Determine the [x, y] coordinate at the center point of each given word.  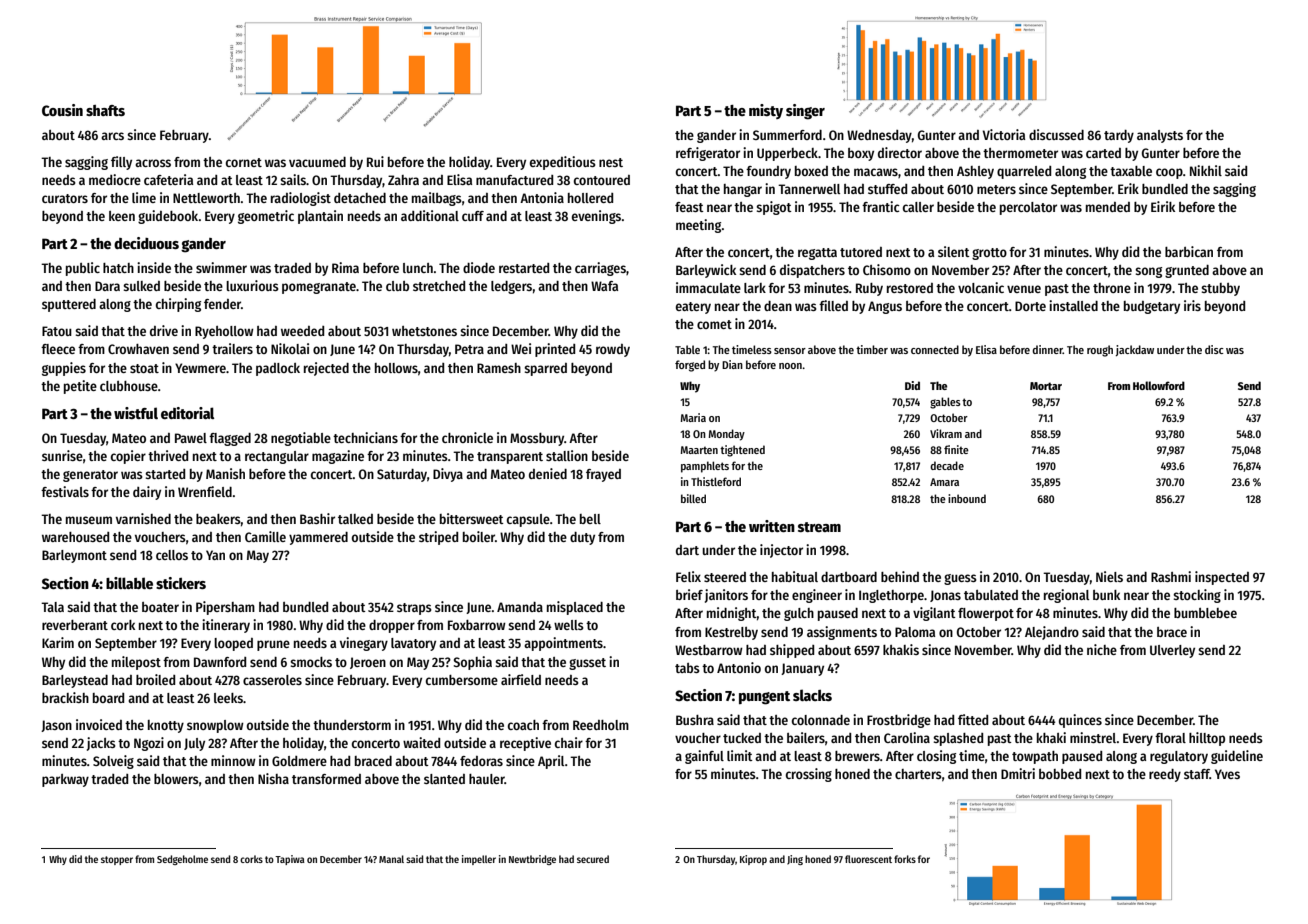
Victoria [1003, 134]
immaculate [708, 287]
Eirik [1163, 206]
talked [355, 519]
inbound [967, 498]
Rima [345, 267]
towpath [1035, 757]
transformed [326, 779]
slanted [444, 779]
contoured [602, 180]
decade [947, 465]
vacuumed [317, 162]
